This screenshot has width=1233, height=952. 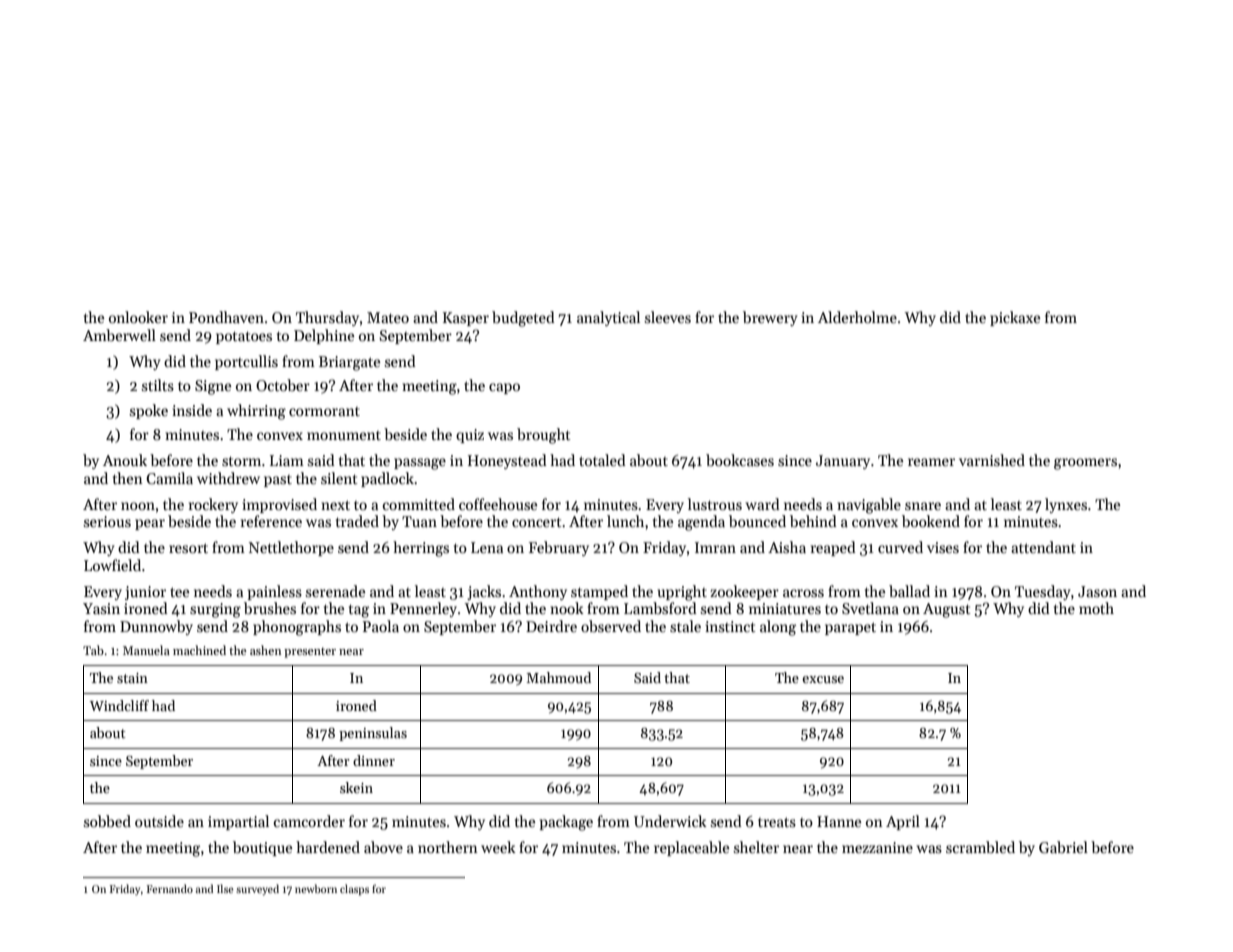 I want to click on Alderholme, so click(x=857, y=317).
